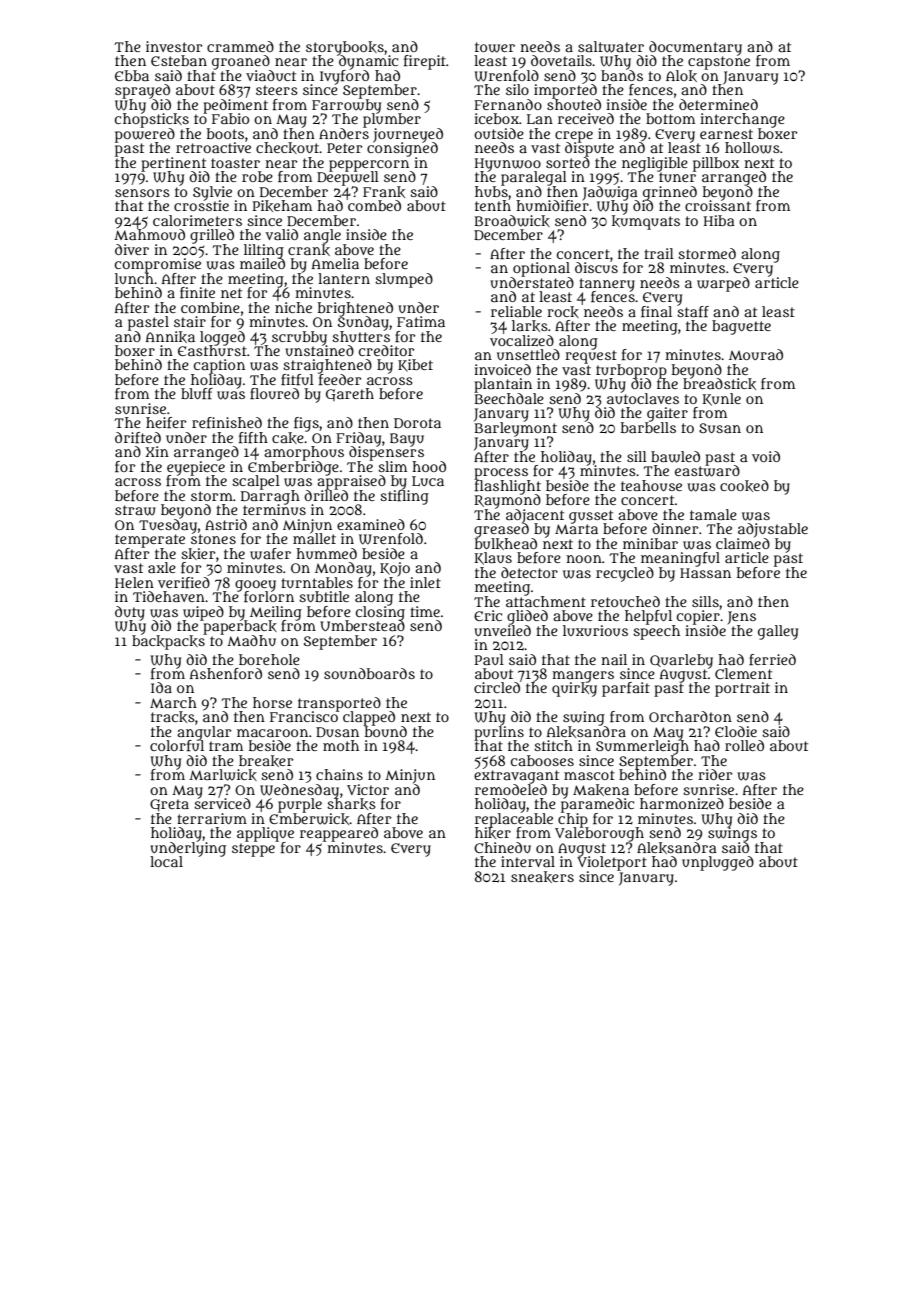 Image resolution: width=924 pixels, height=1308 pixels. What do you see at coordinates (235, 163) in the image?
I see `toaster` at bounding box center [235, 163].
